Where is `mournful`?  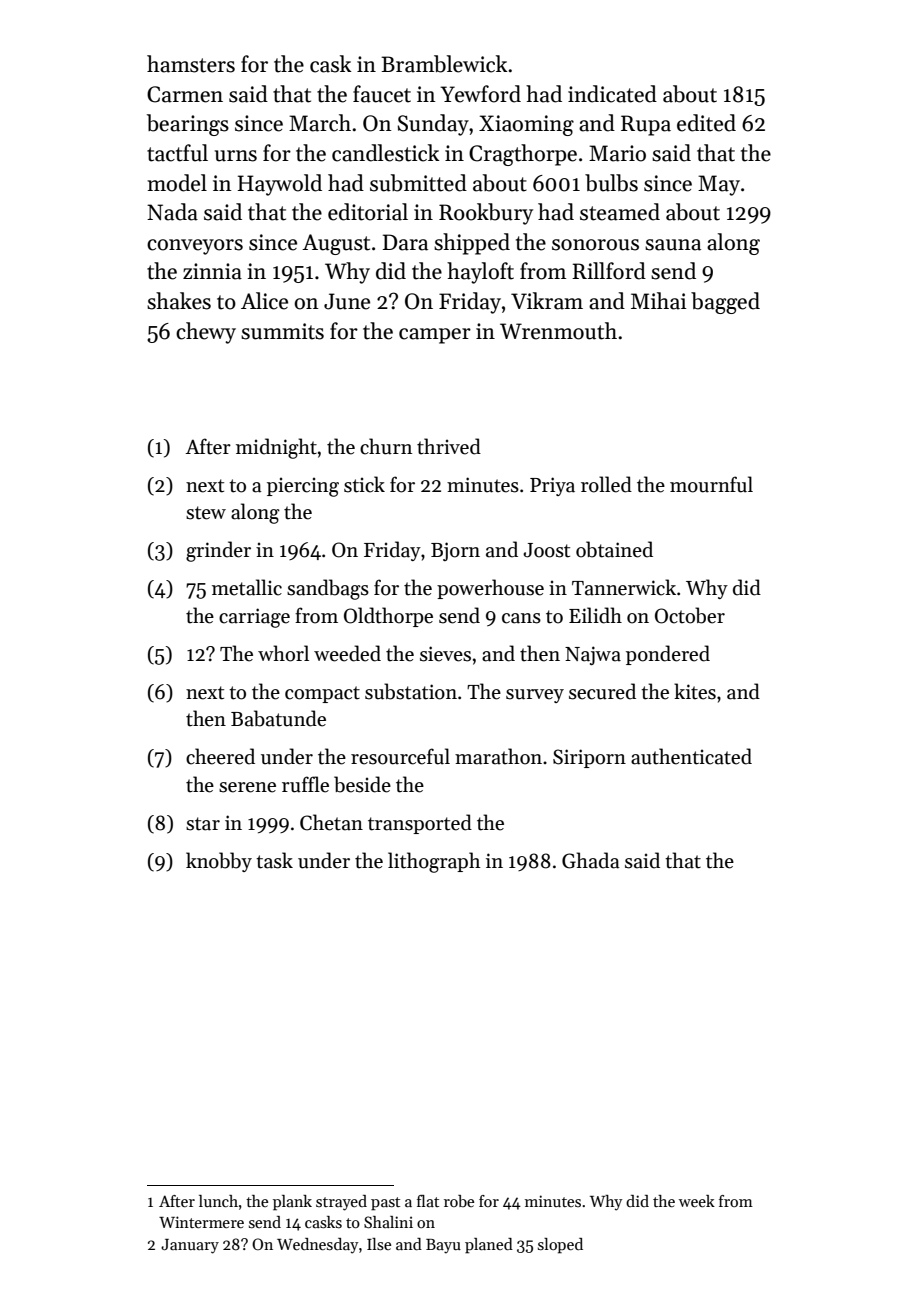
mournful is located at coordinates (711, 484).
